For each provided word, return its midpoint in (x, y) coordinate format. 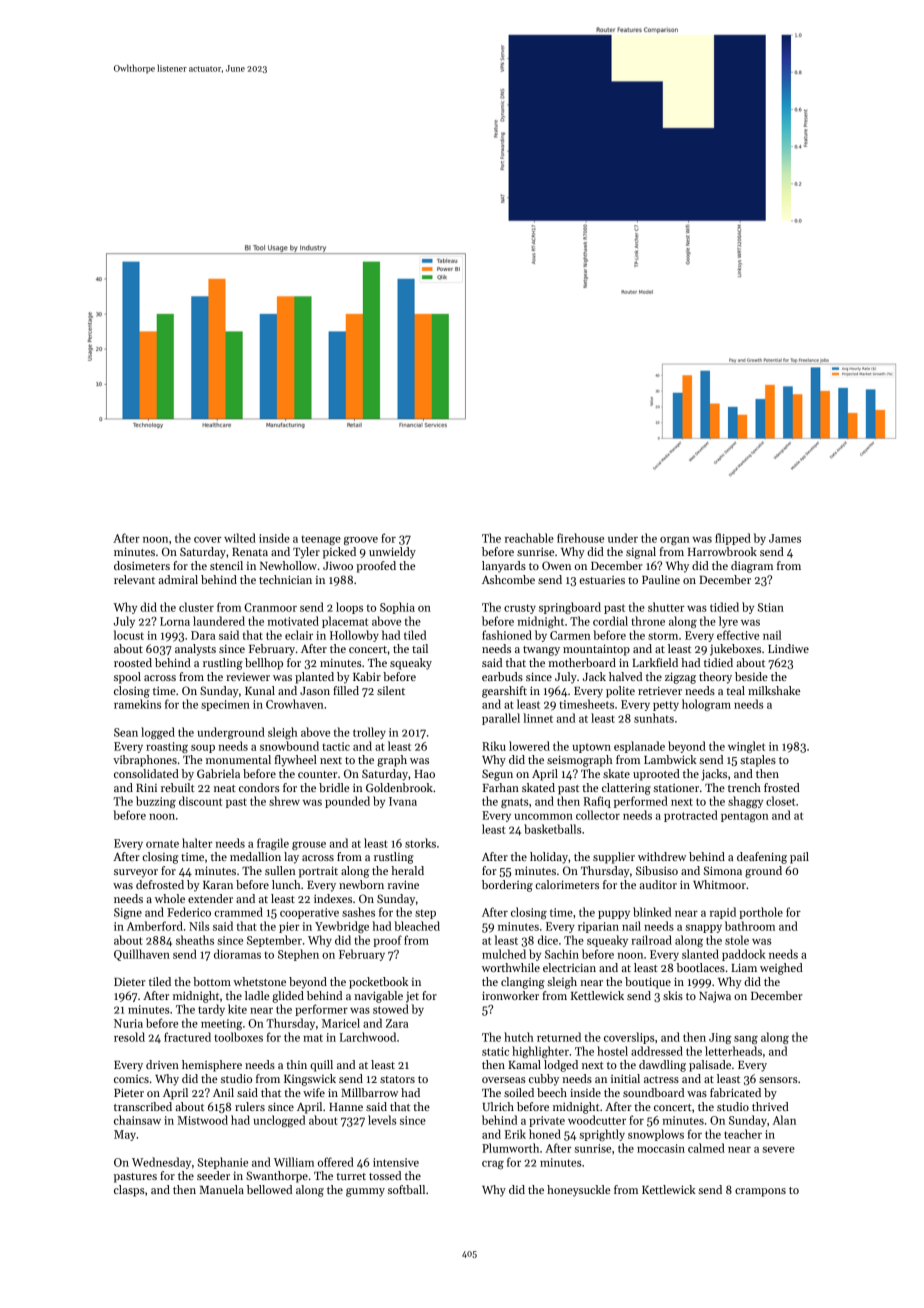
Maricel (341, 1023)
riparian (598, 927)
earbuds (502, 676)
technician (285, 579)
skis (673, 995)
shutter (666, 607)
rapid (723, 913)
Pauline (661, 579)
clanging (523, 983)
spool (127, 678)
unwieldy (392, 553)
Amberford (155, 926)
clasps (129, 1191)
